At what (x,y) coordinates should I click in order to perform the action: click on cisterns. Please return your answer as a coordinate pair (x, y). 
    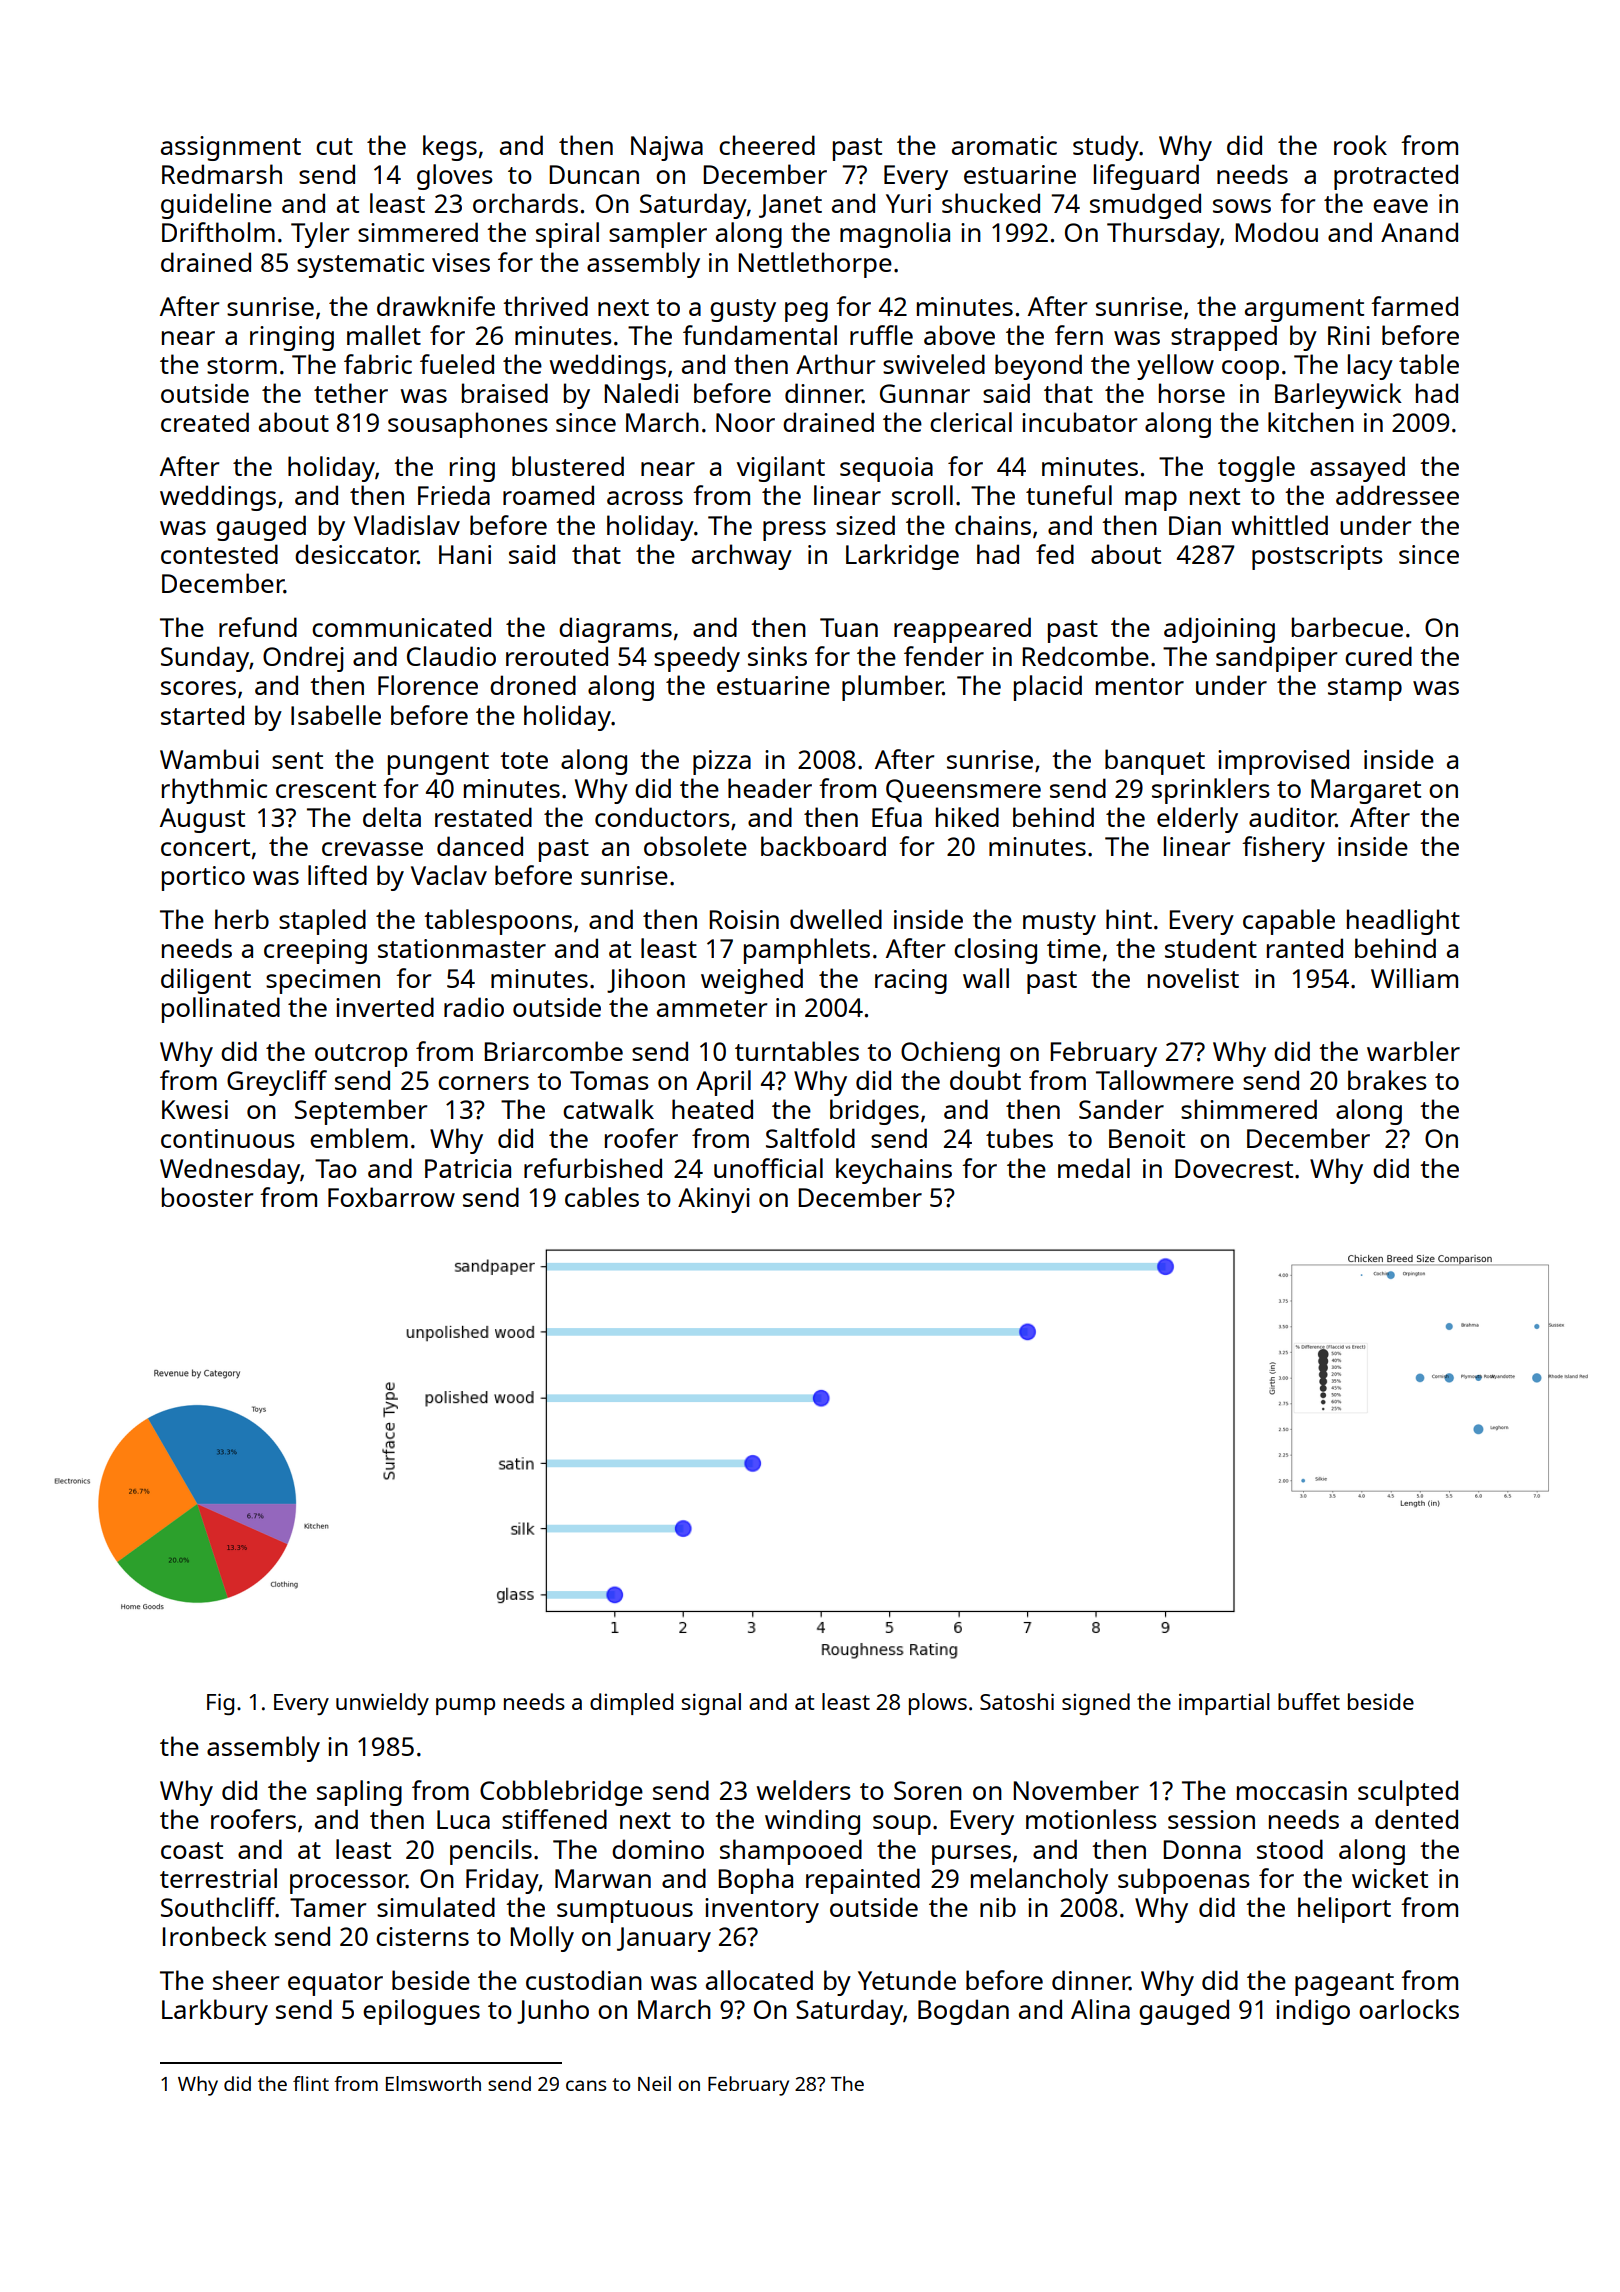
    Looking at the image, I should click on (422, 1936).
